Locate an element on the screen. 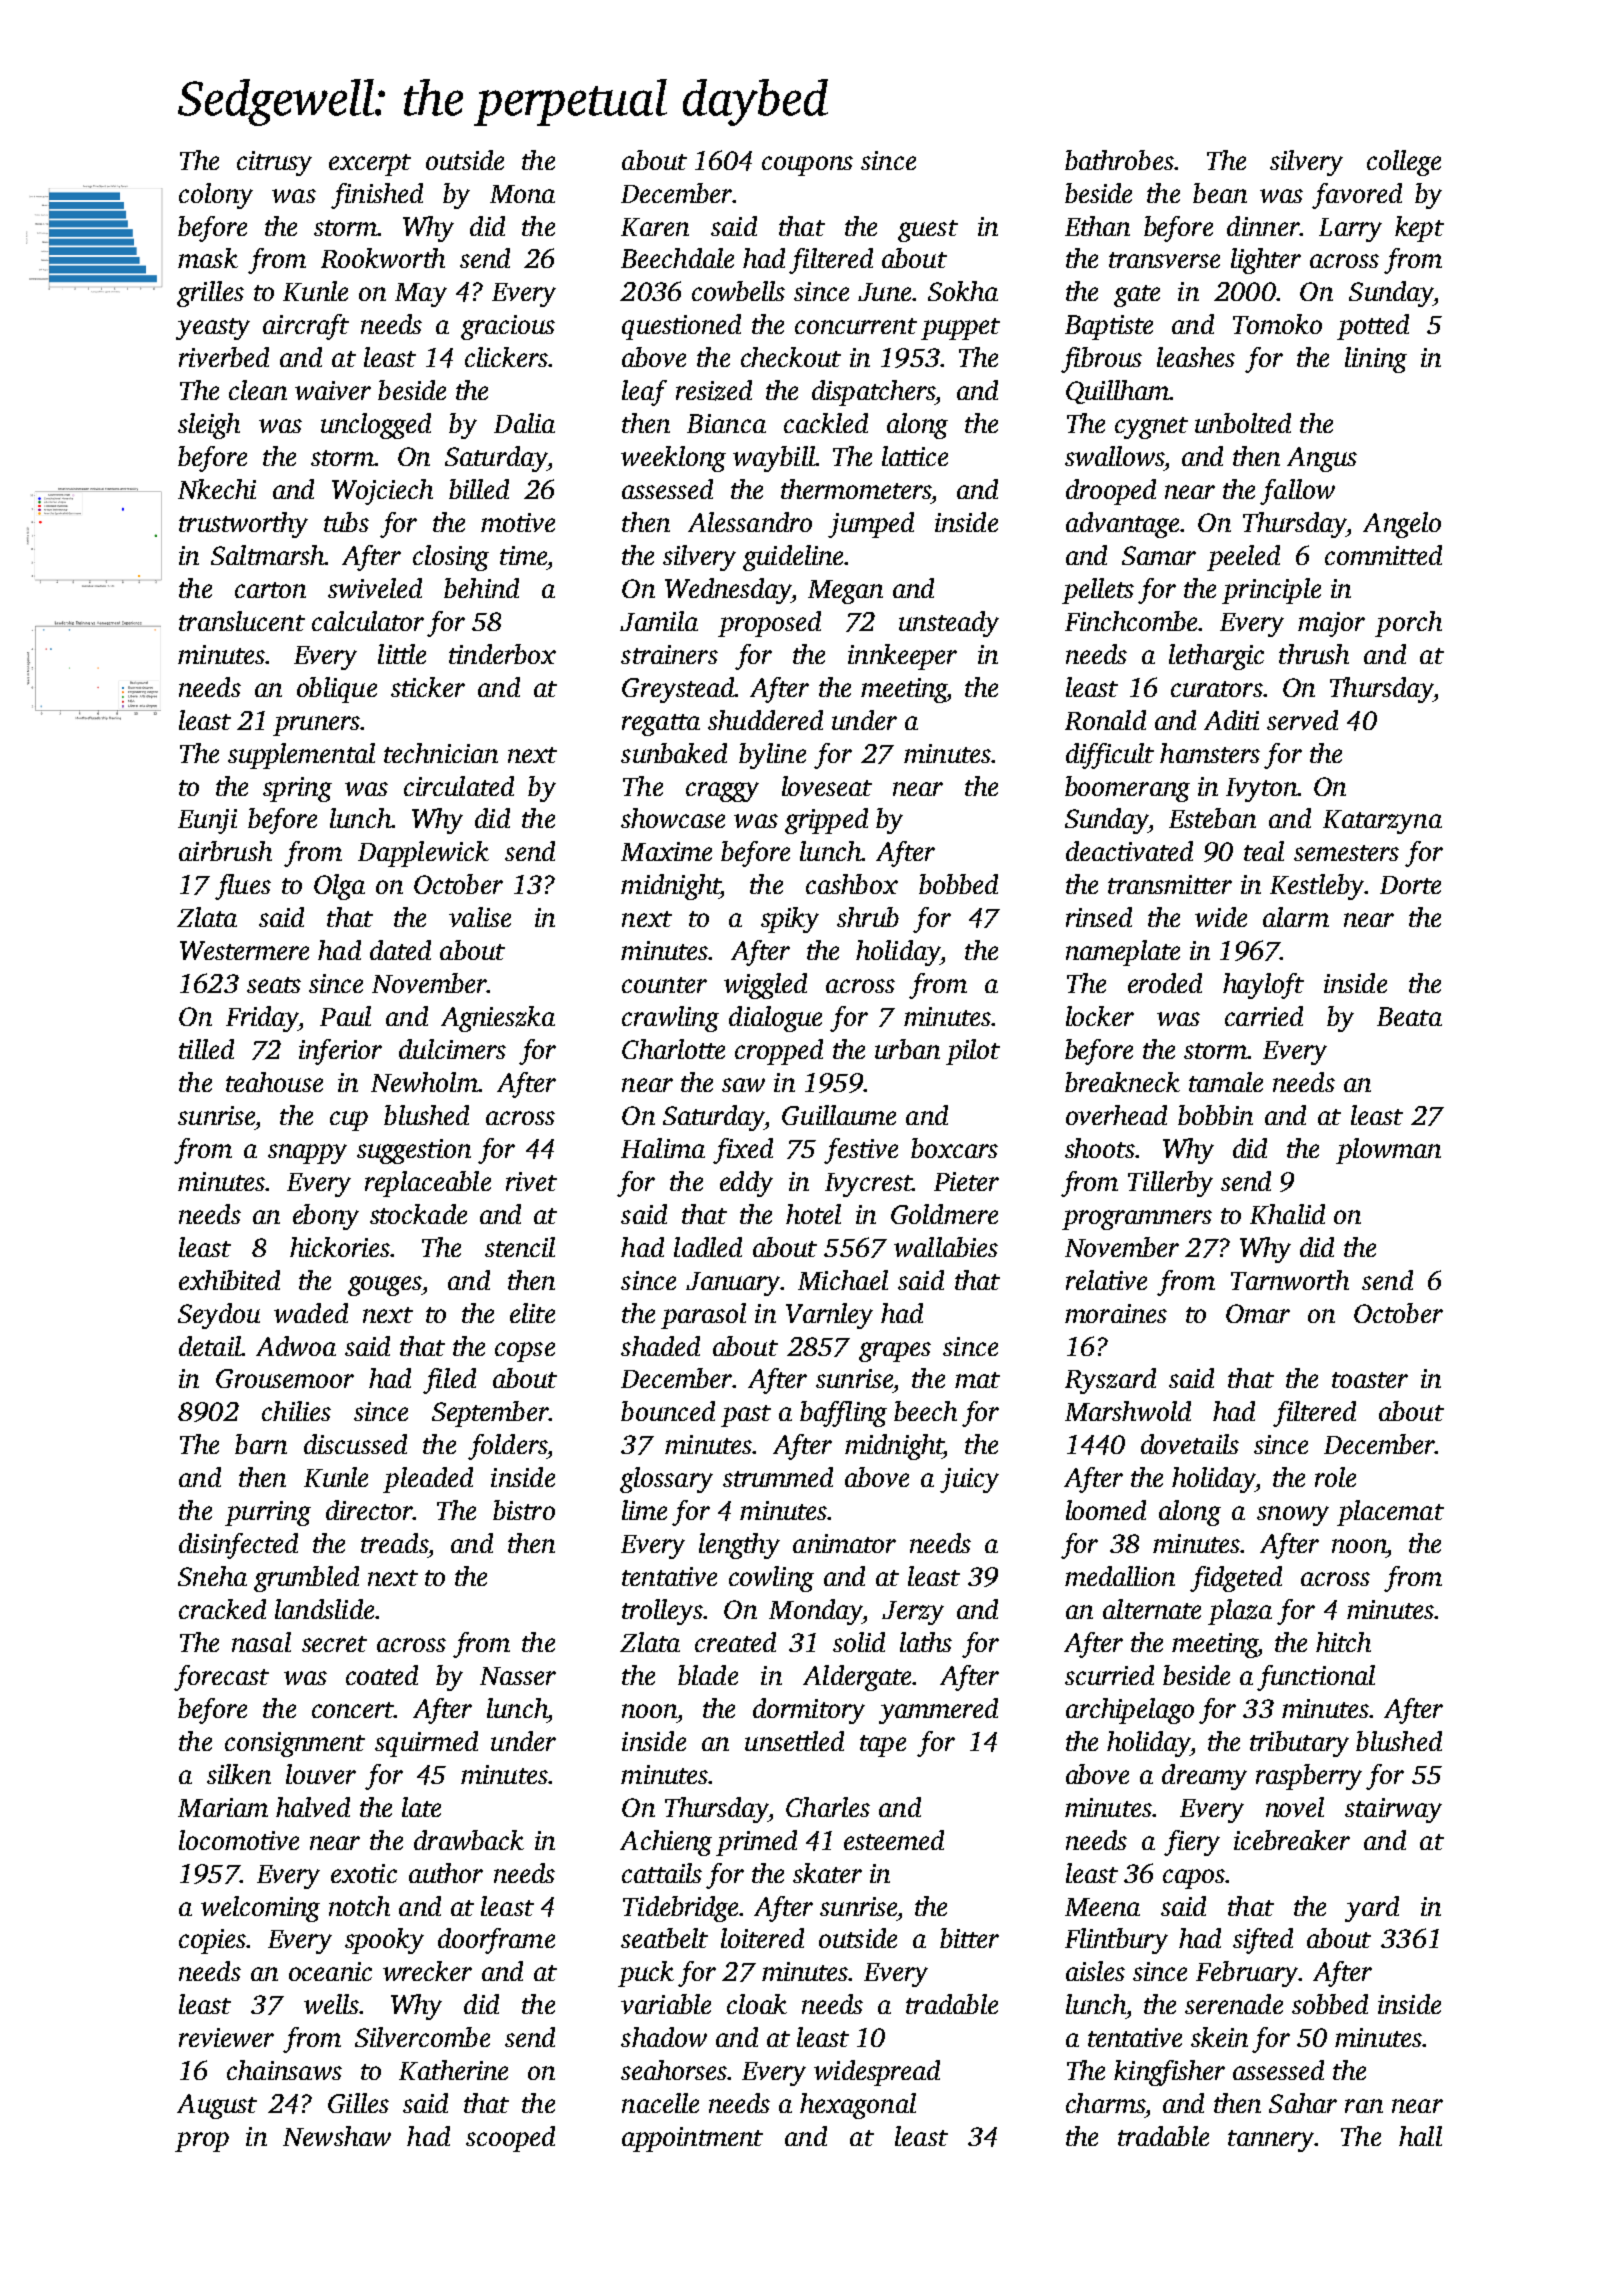 The height and width of the screenshot is (2292, 1620). peeled is located at coordinates (1243, 558).
